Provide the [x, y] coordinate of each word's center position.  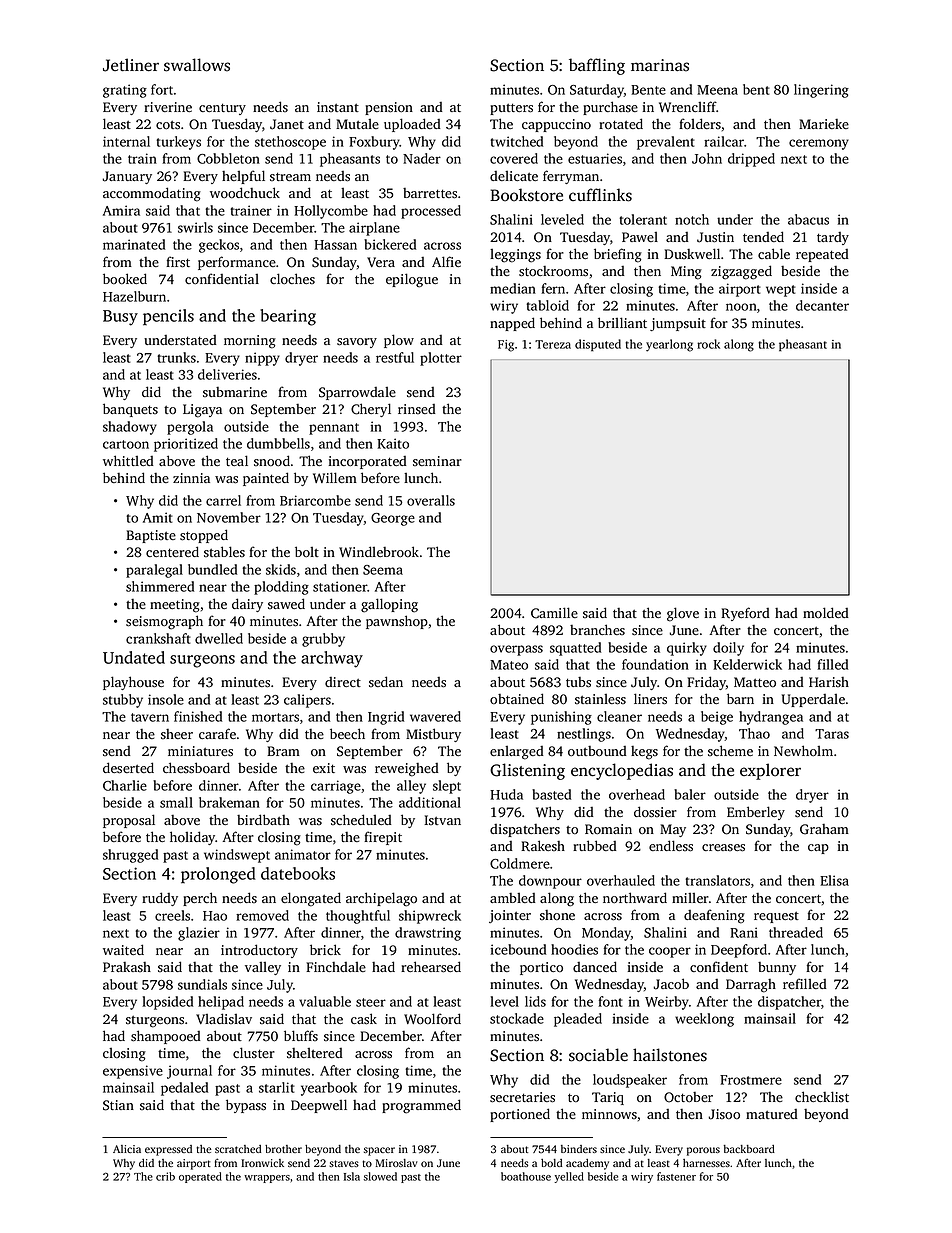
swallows [197, 65]
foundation [655, 664]
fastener [676, 1176]
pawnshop [397, 622]
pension [389, 108]
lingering [821, 91]
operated [200, 1177]
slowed [380, 1176]
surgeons [202, 661]
